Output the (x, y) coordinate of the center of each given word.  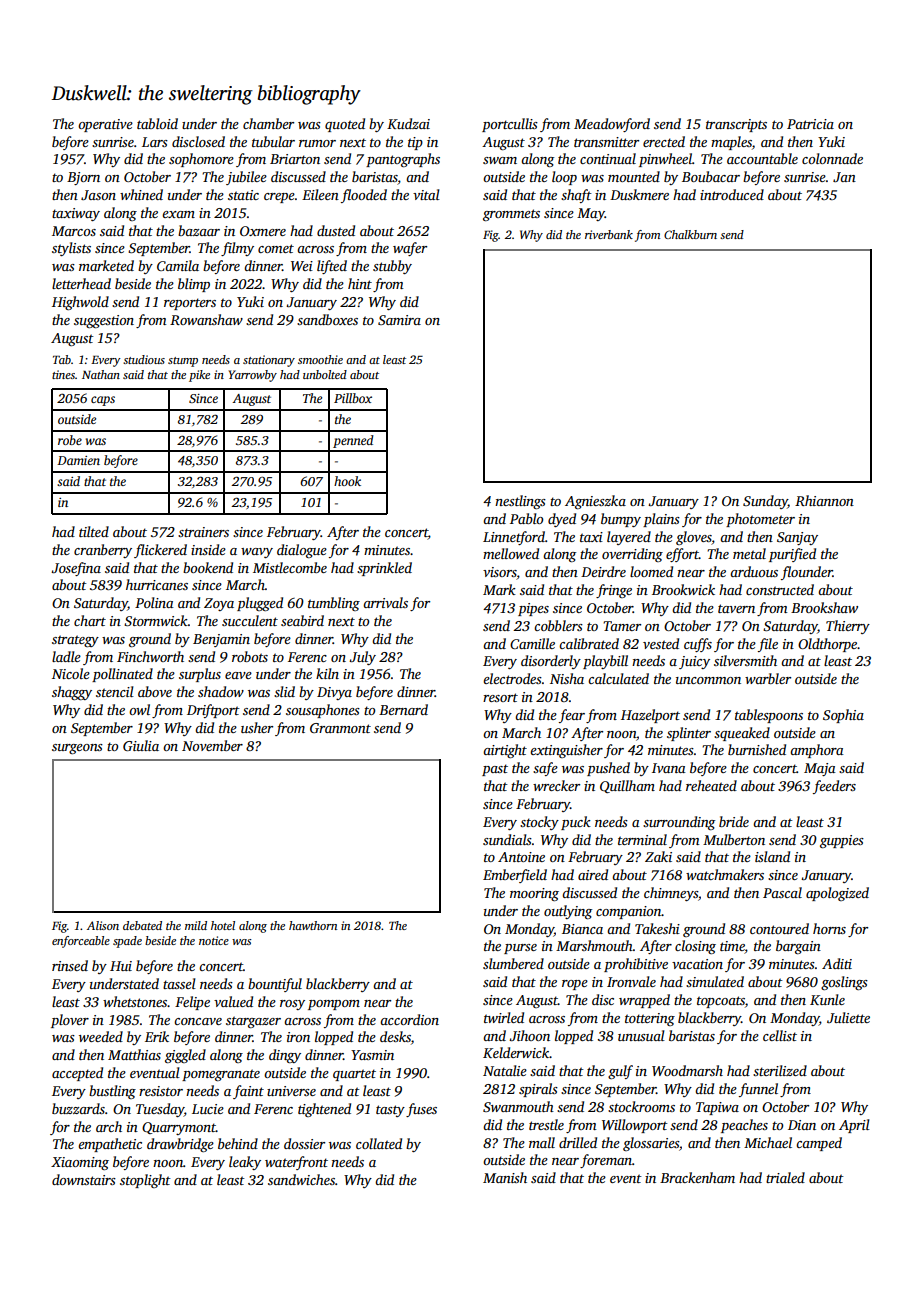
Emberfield (515, 876)
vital (426, 194)
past (495, 770)
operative (105, 125)
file (768, 645)
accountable (762, 158)
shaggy (72, 693)
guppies (842, 841)
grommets (511, 215)
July (362, 658)
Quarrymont (179, 1128)
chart (90, 620)
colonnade (832, 158)
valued (233, 1001)
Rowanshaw (206, 319)
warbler (768, 678)
